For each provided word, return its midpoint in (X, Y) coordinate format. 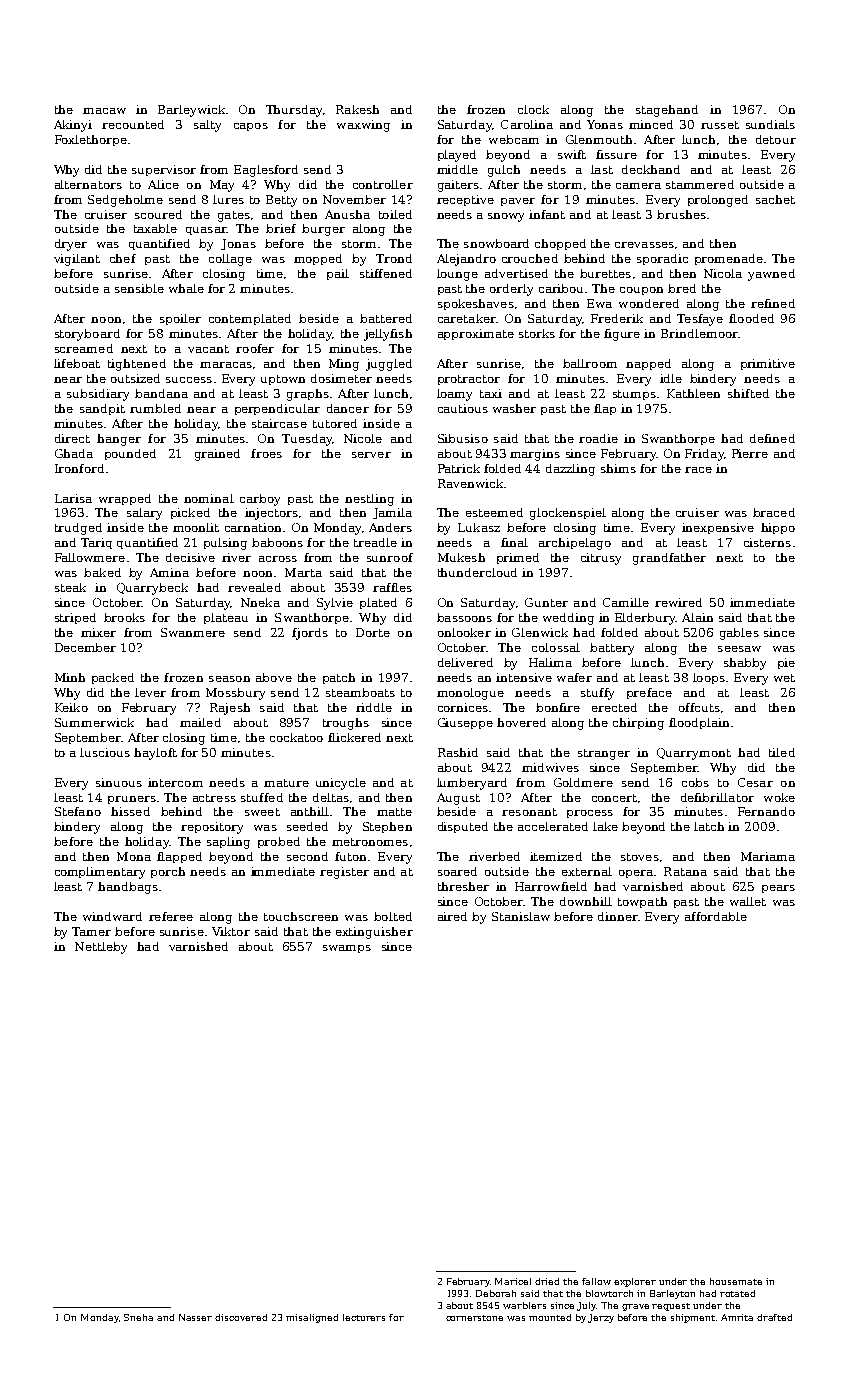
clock (533, 109)
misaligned (312, 1318)
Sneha (138, 1317)
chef (123, 258)
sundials (770, 124)
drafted (774, 1317)
